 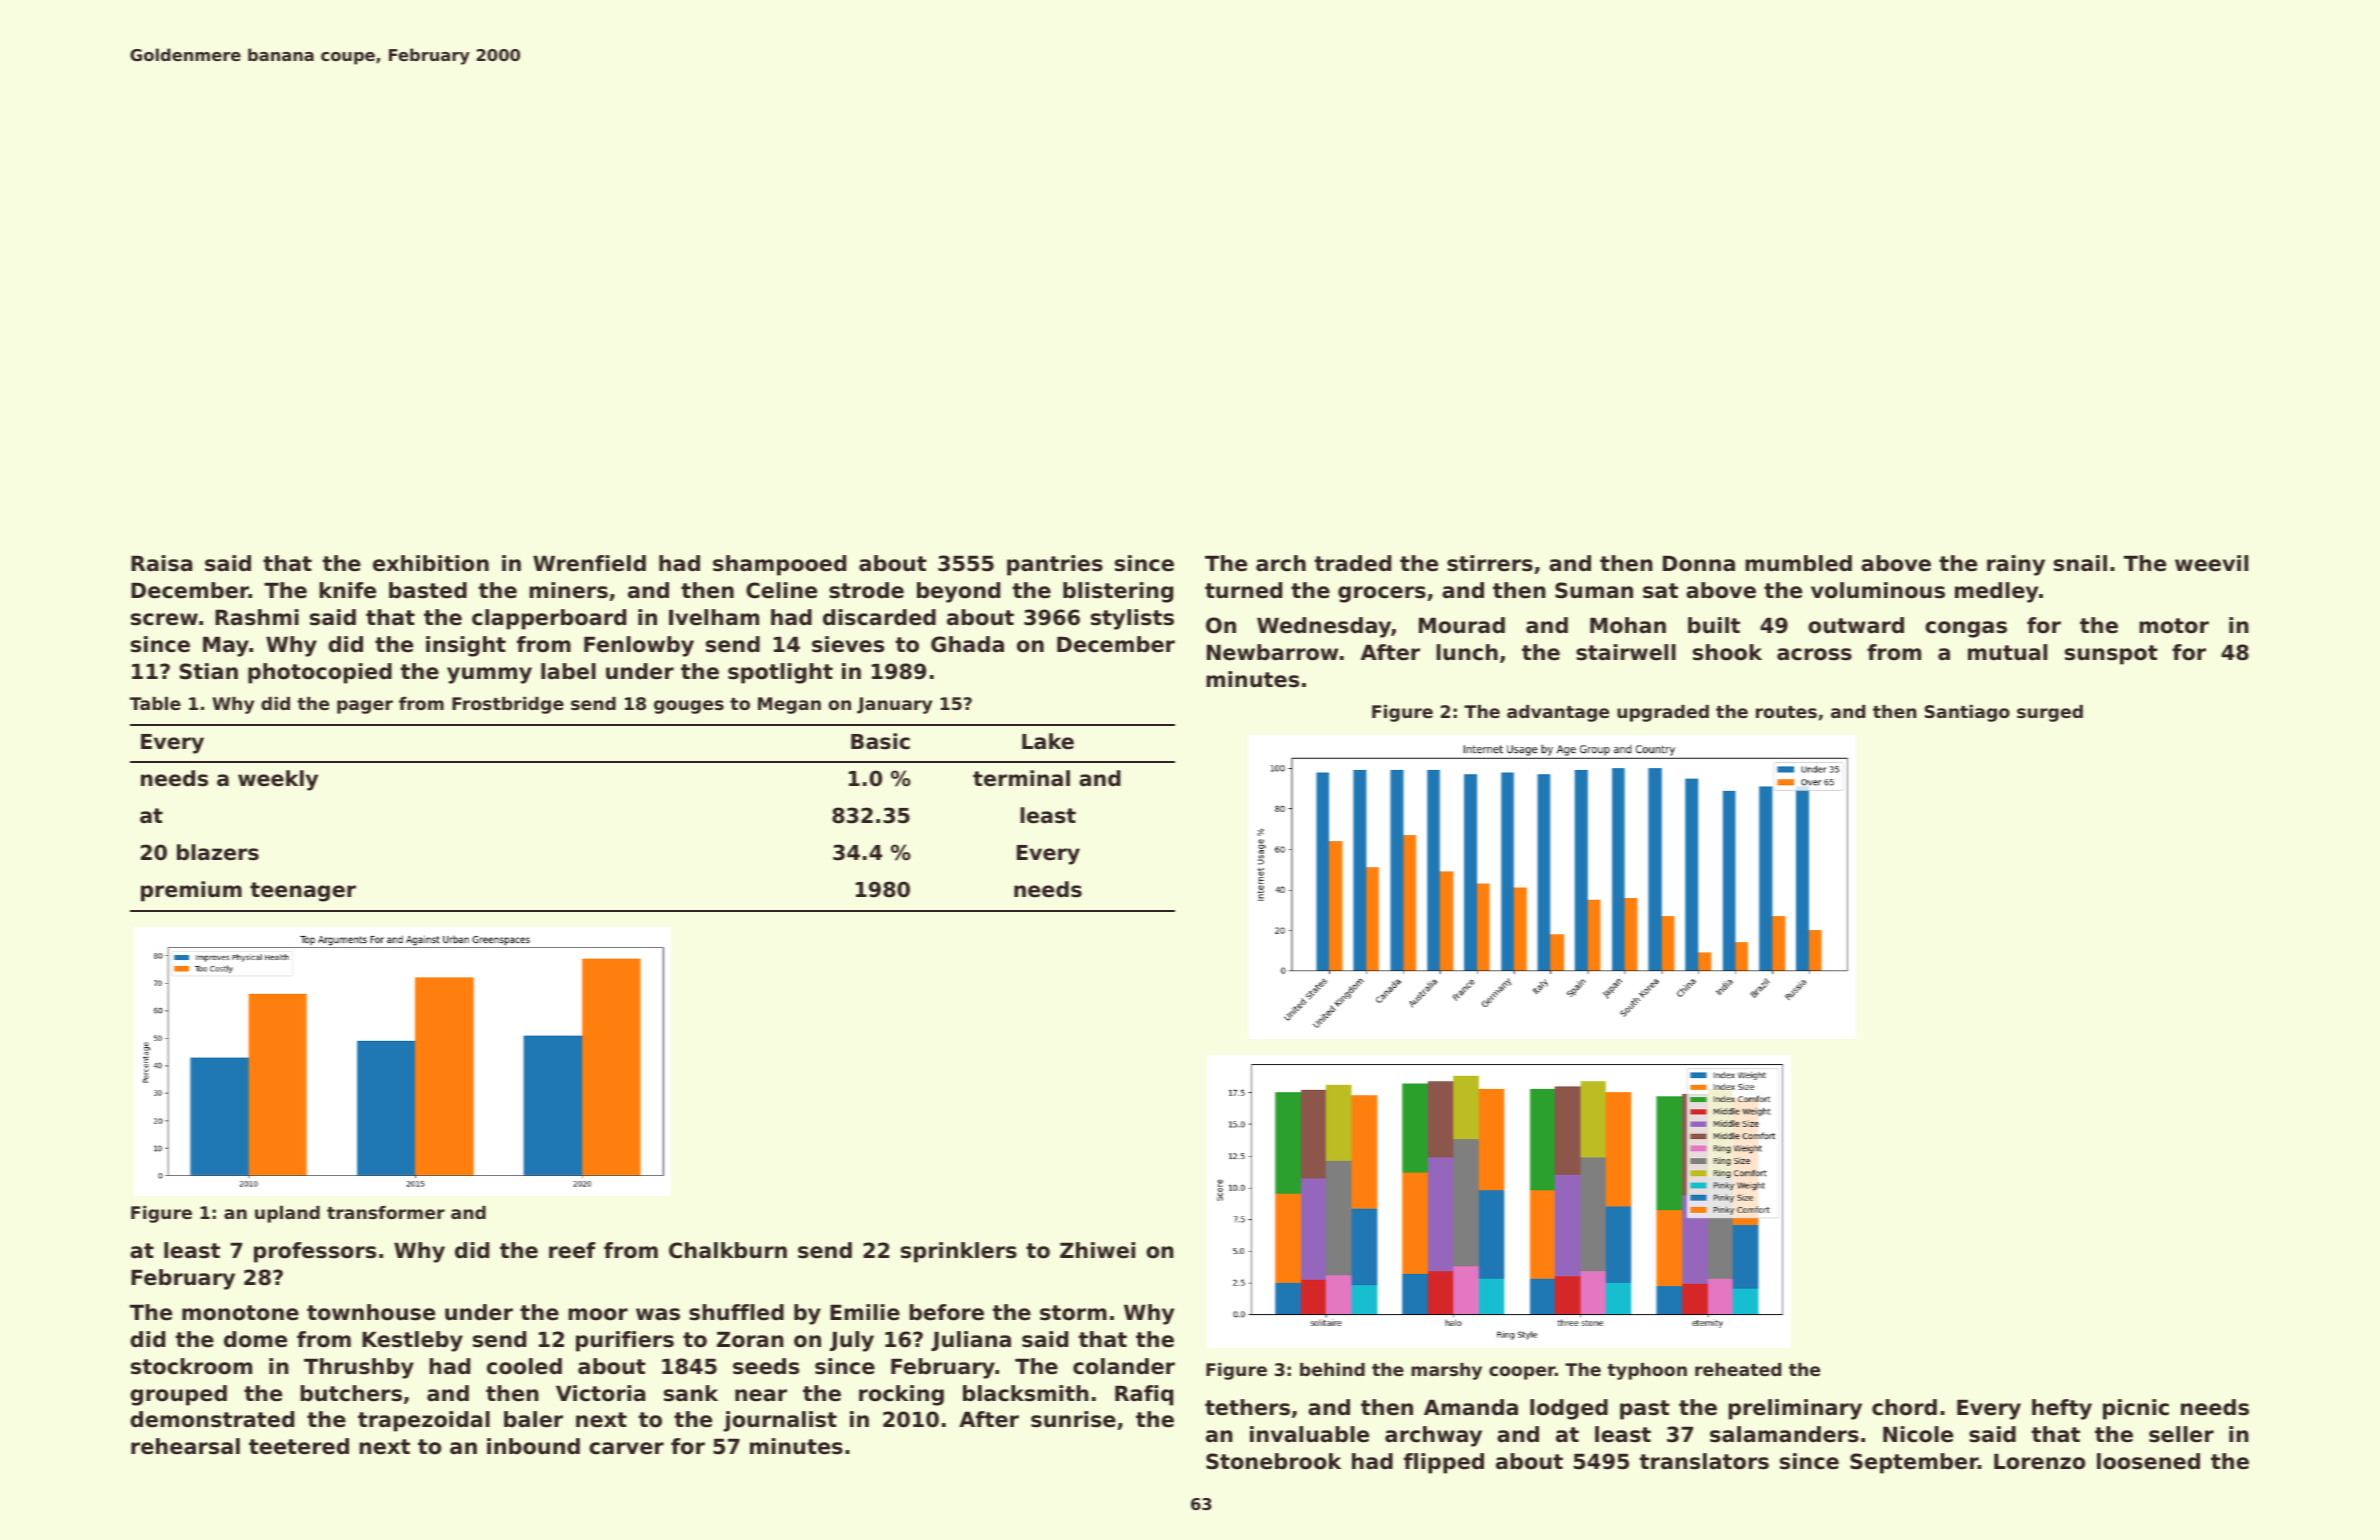 I want to click on inbound, so click(x=533, y=1446).
